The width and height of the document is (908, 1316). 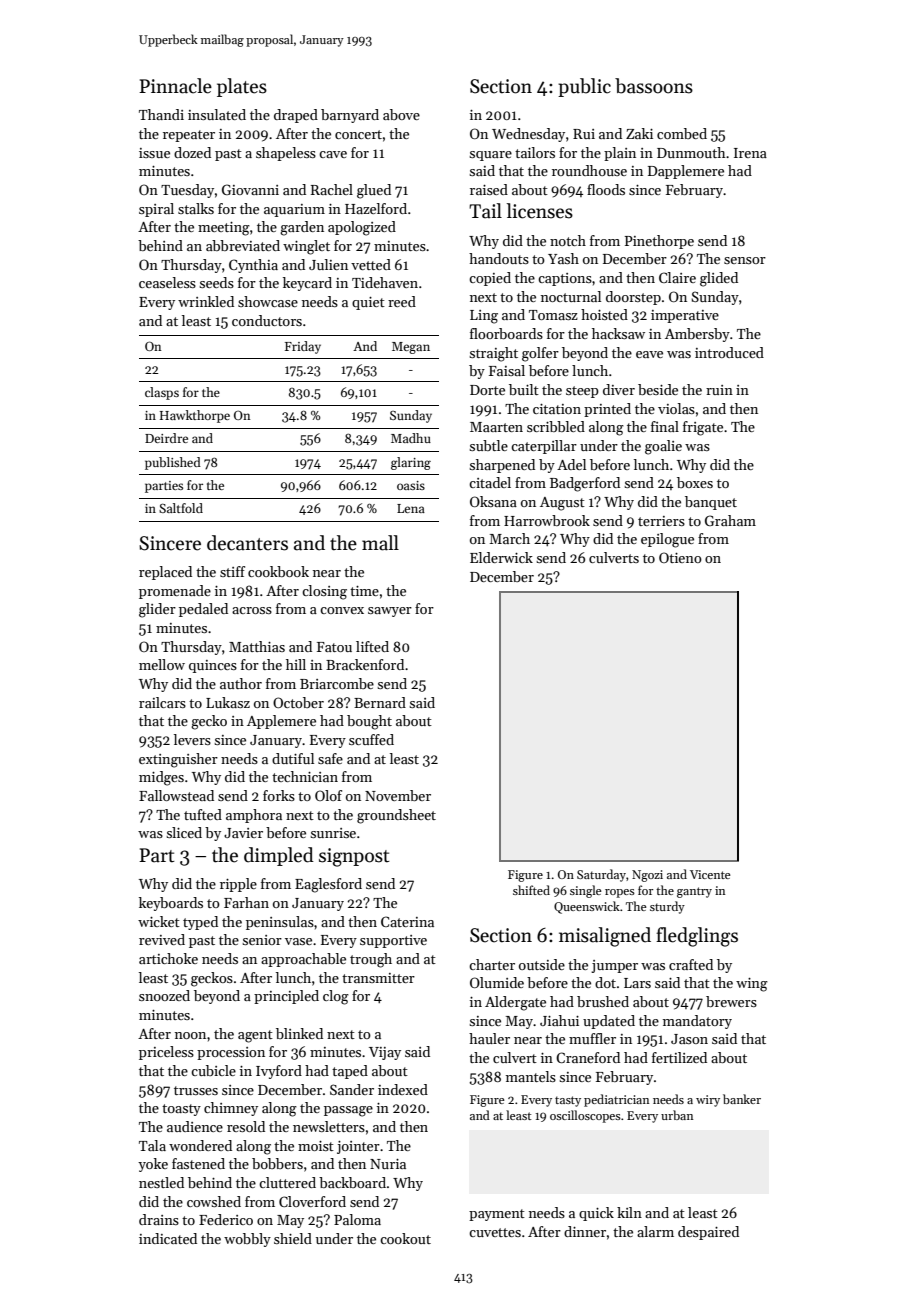 What do you see at coordinates (501, 557) in the document?
I see `Elderwick` at bounding box center [501, 557].
